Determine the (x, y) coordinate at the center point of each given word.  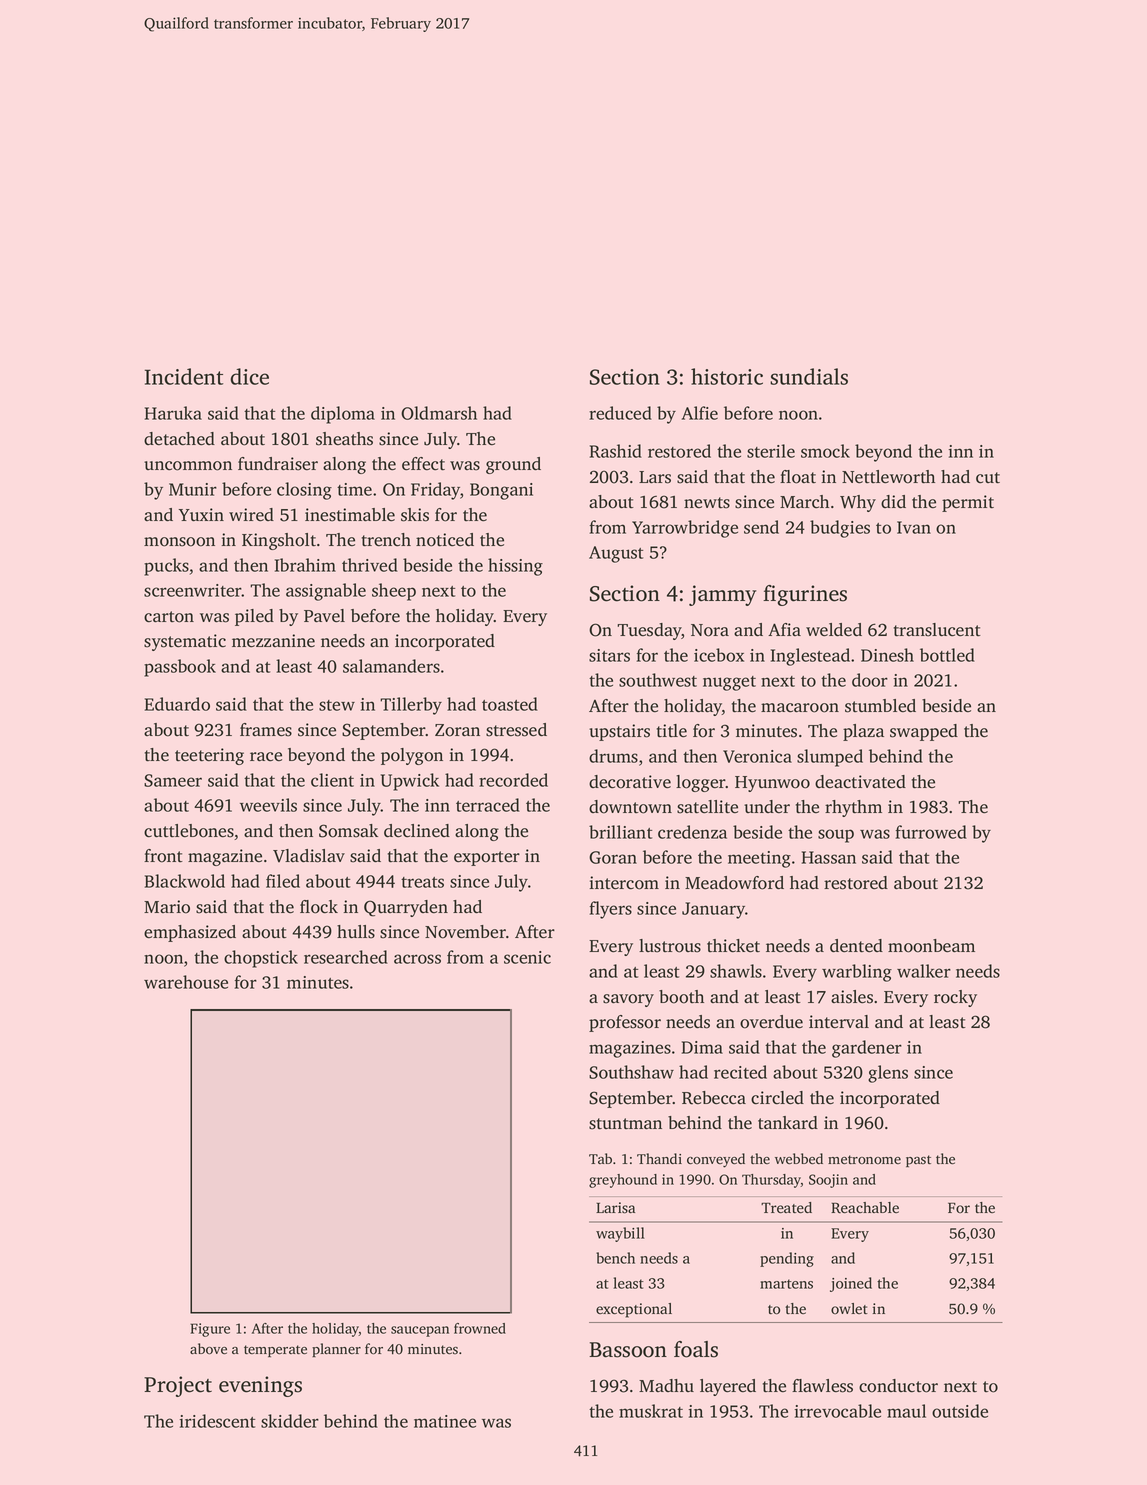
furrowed (931, 832)
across (417, 959)
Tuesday (649, 631)
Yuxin (201, 514)
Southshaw (631, 1072)
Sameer (173, 780)
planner (336, 1350)
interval (839, 1022)
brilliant (620, 832)
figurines (805, 595)
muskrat (651, 1411)
